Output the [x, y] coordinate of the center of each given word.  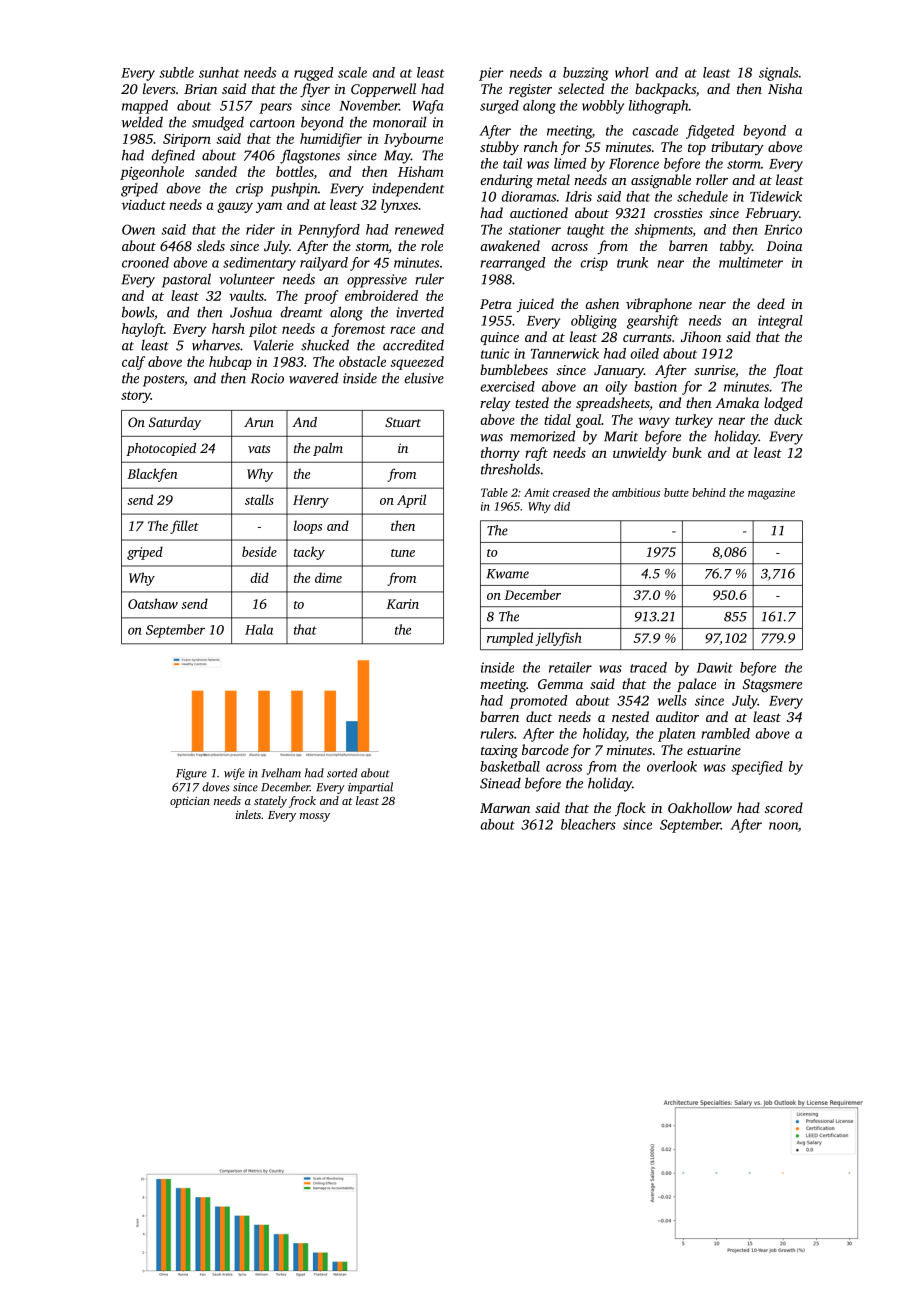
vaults [246, 295]
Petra [496, 304]
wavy [654, 422]
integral [780, 322]
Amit [537, 492]
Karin [402, 604]
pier [491, 74]
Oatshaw [153, 603]
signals [778, 74]
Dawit [715, 667]
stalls [259, 499]
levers [159, 88]
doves [215, 787]
